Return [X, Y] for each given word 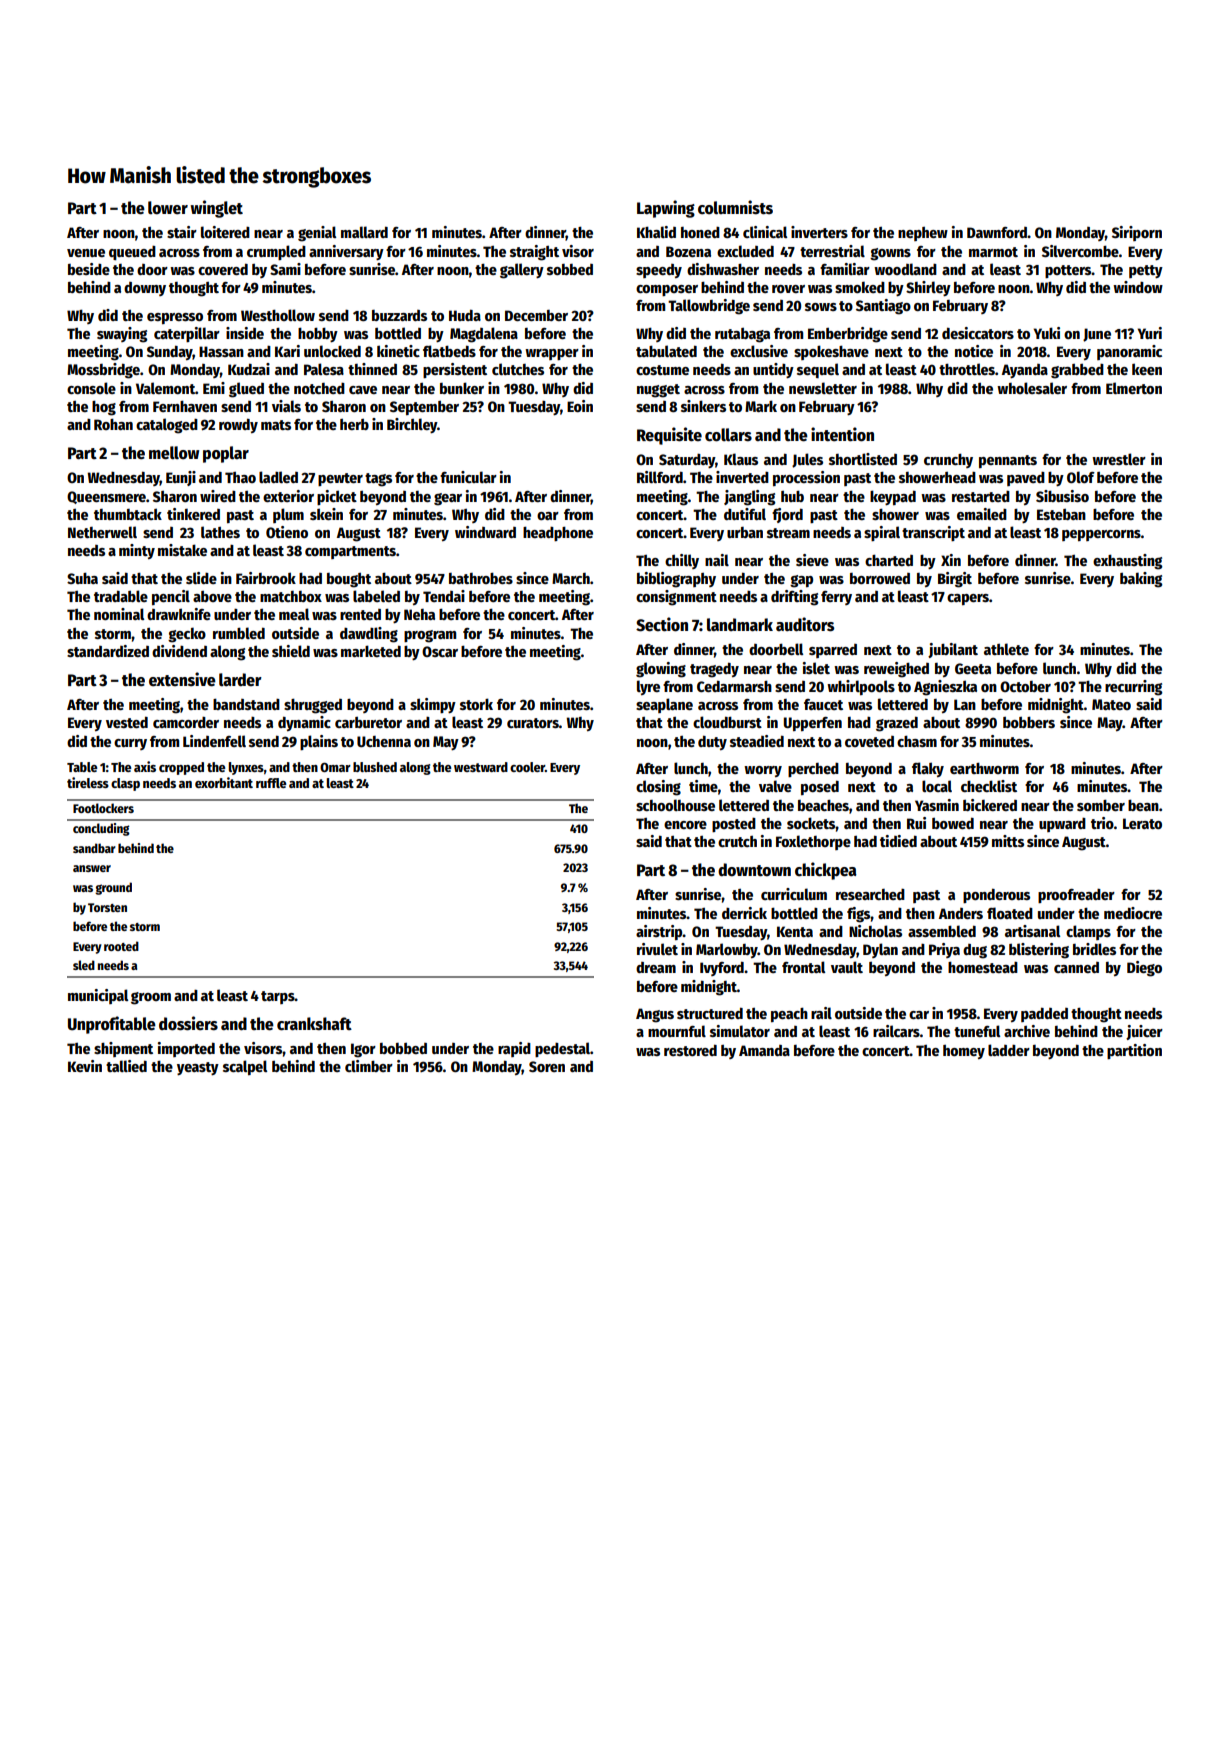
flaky [928, 769]
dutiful [745, 514]
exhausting [1127, 562]
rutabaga [742, 335]
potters [1068, 271]
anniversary [346, 252]
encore [685, 825]
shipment [123, 1049]
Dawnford [997, 232]
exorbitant [224, 782]
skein [326, 514]
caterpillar [187, 334]
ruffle [271, 783]
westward [481, 767]
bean [1143, 805]
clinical [765, 232]
